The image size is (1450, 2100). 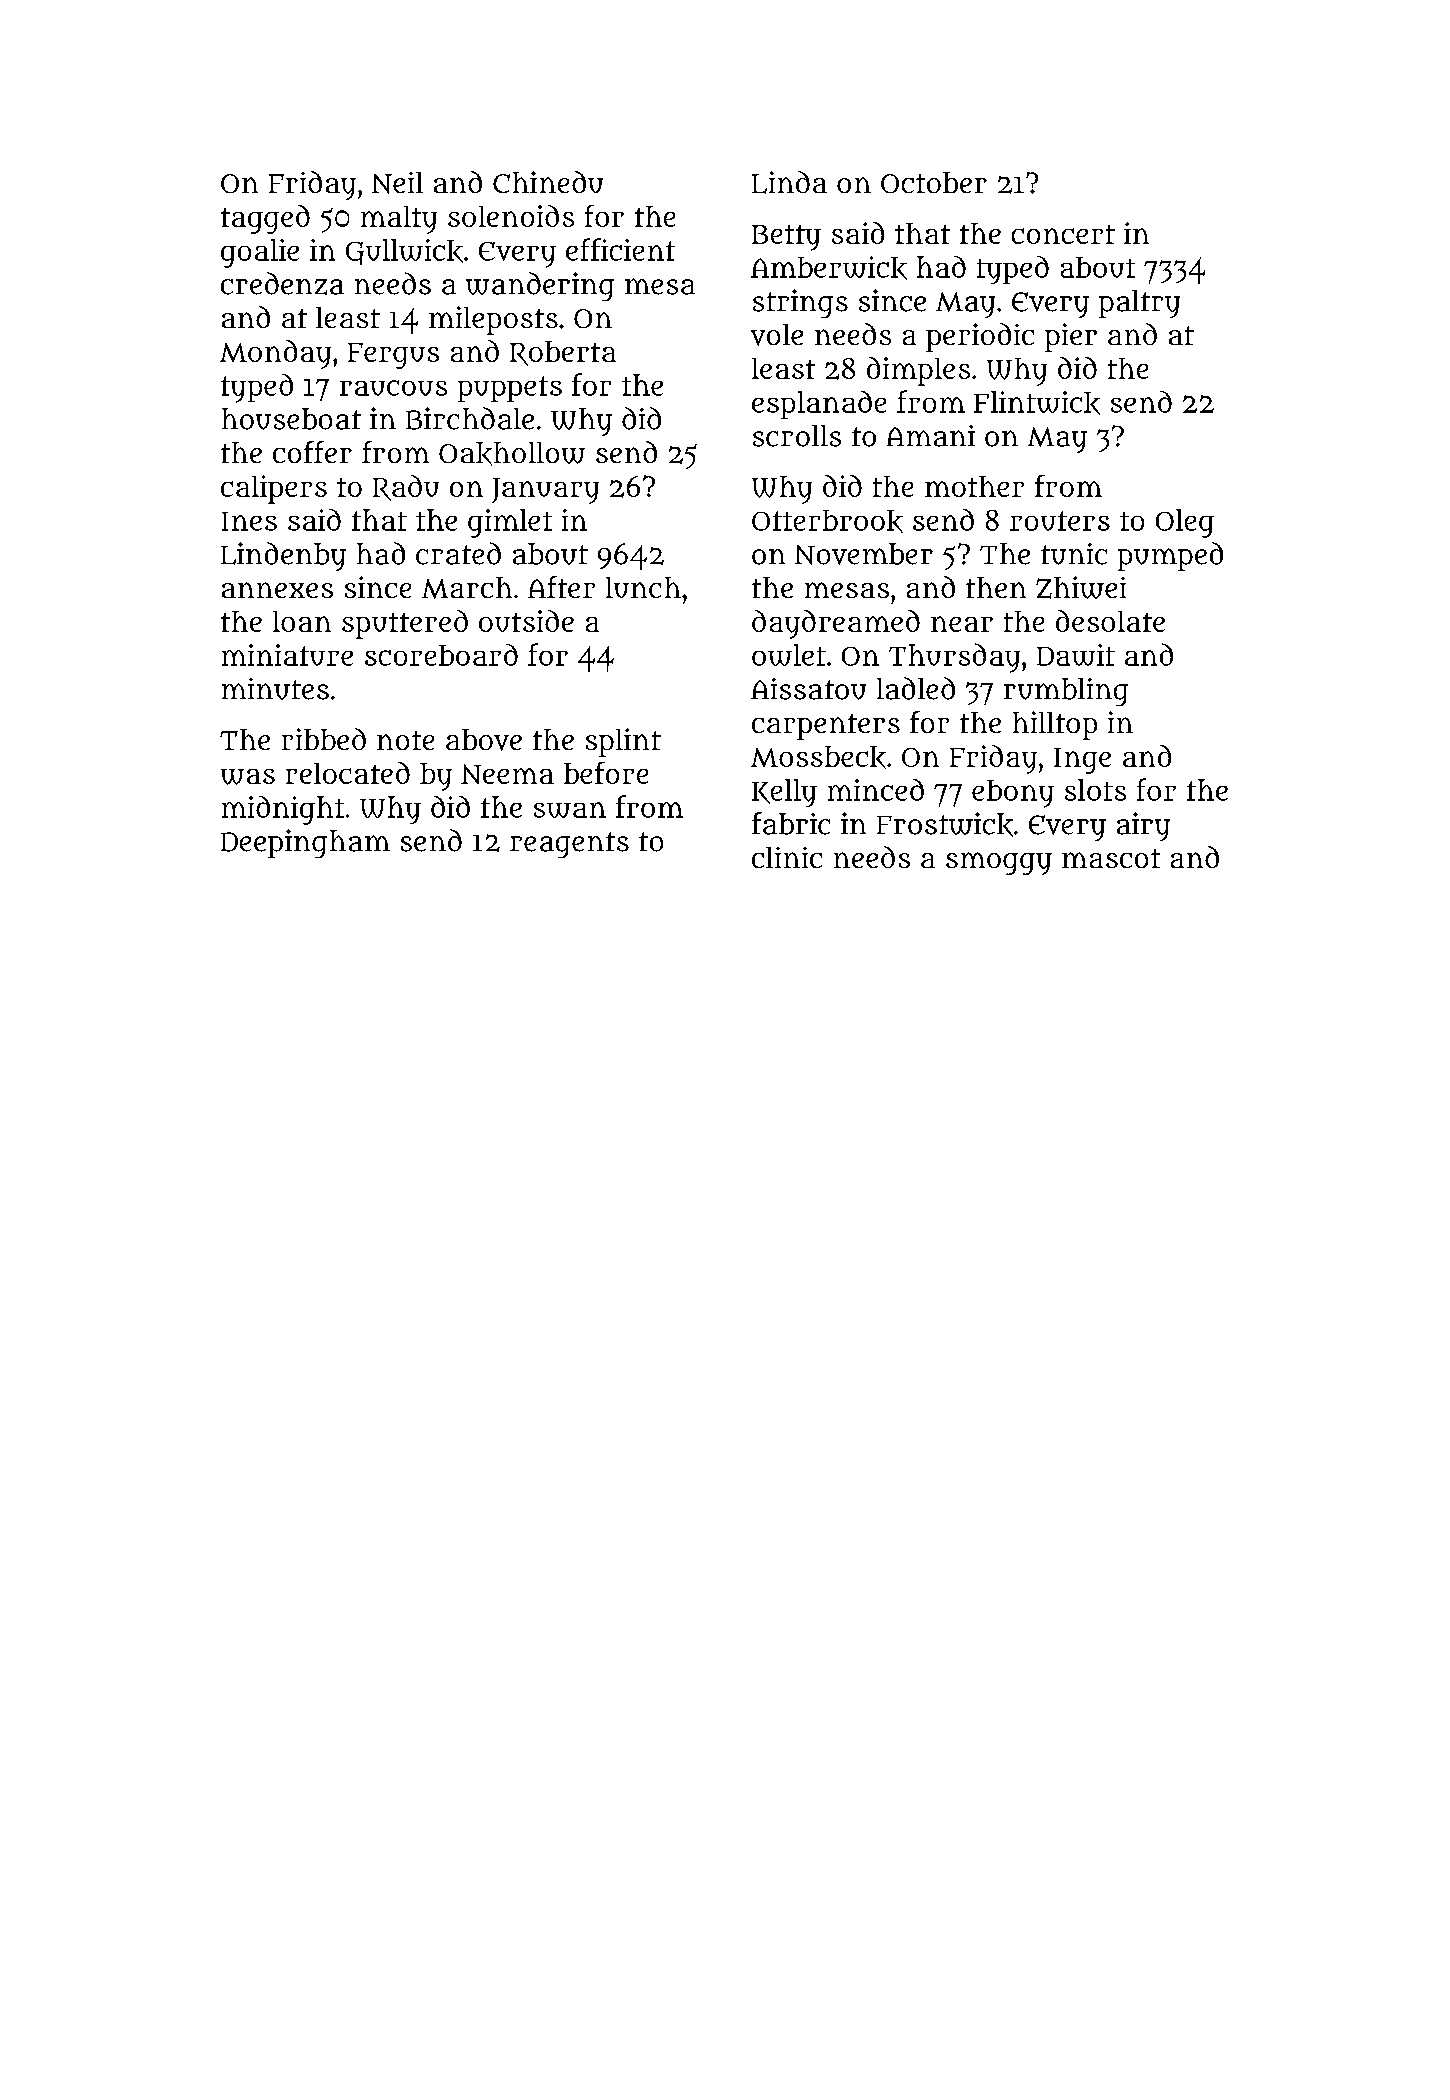 I want to click on tagged, so click(x=265, y=219).
